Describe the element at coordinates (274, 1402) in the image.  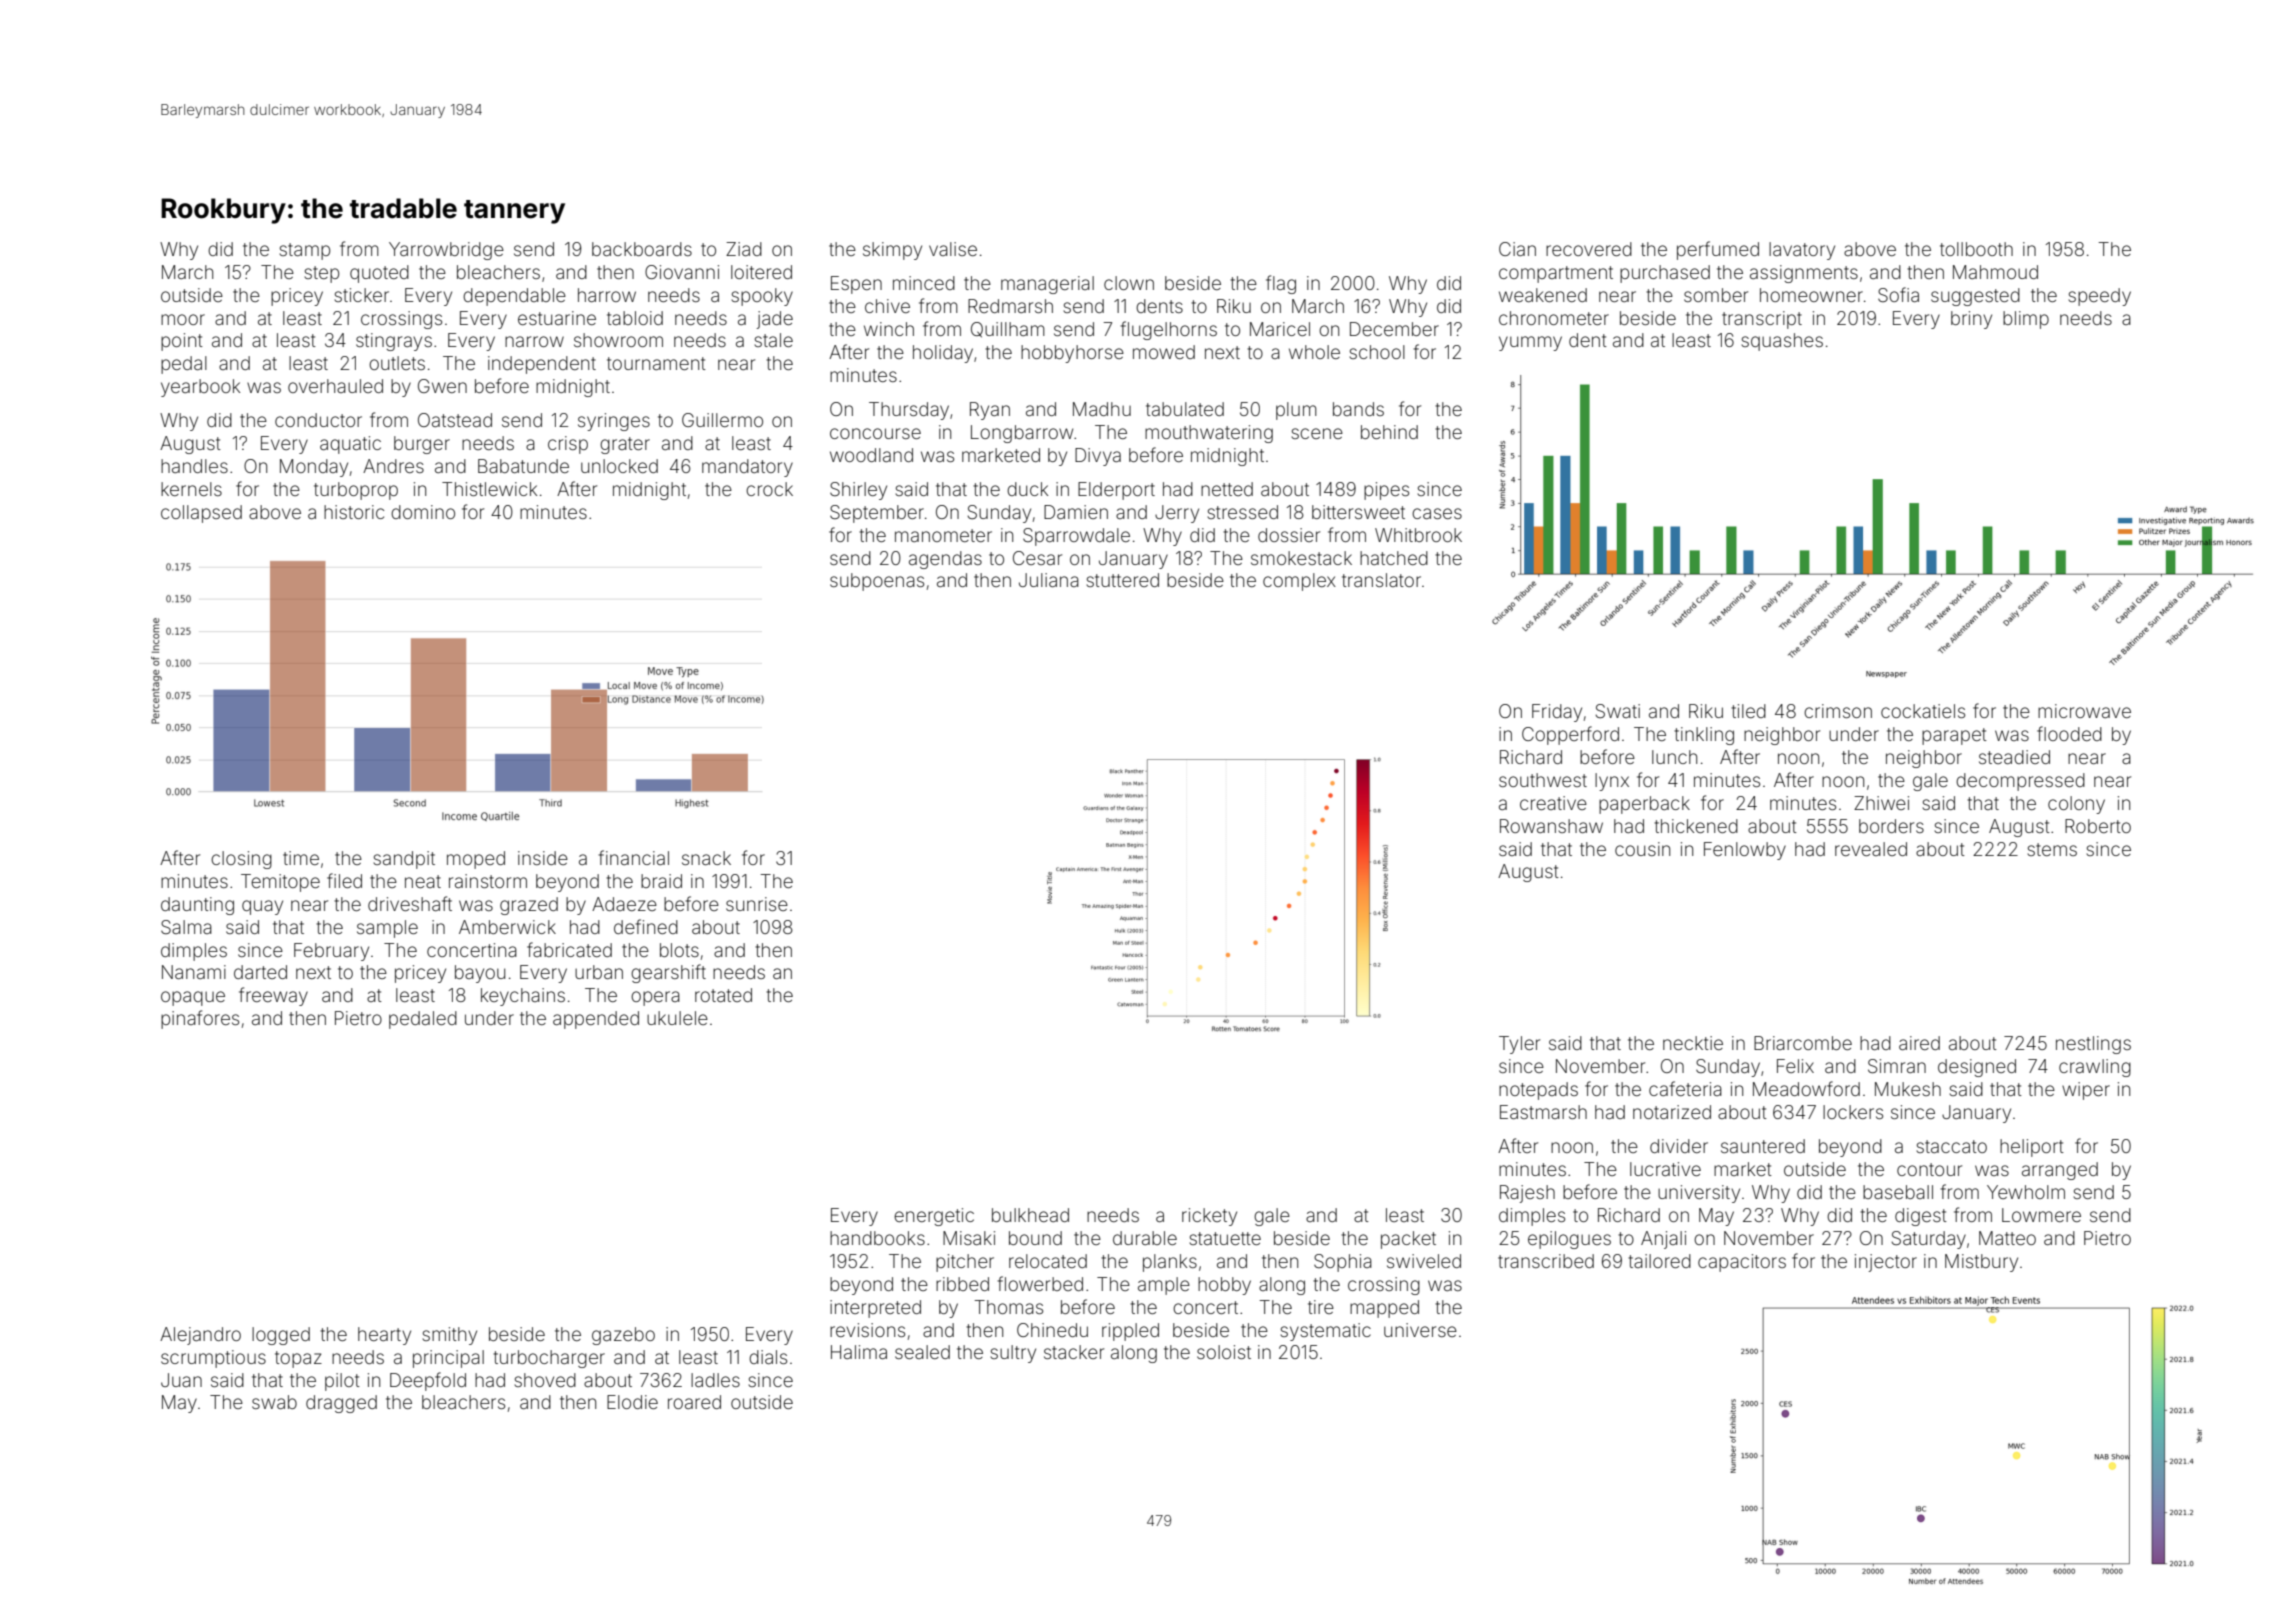
I see `swab` at that location.
